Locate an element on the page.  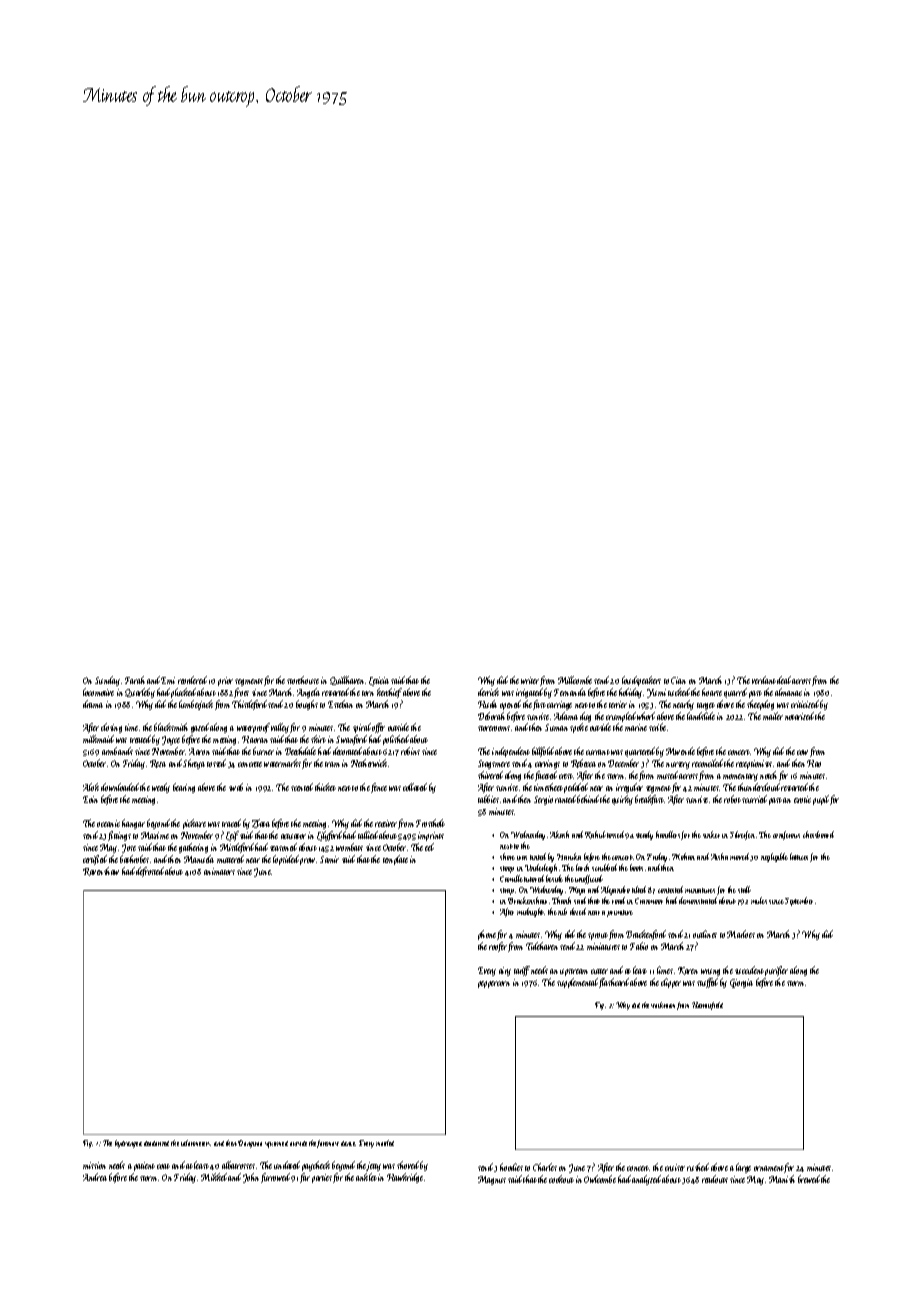
pickaxe is located at coordinates (194, 824).
